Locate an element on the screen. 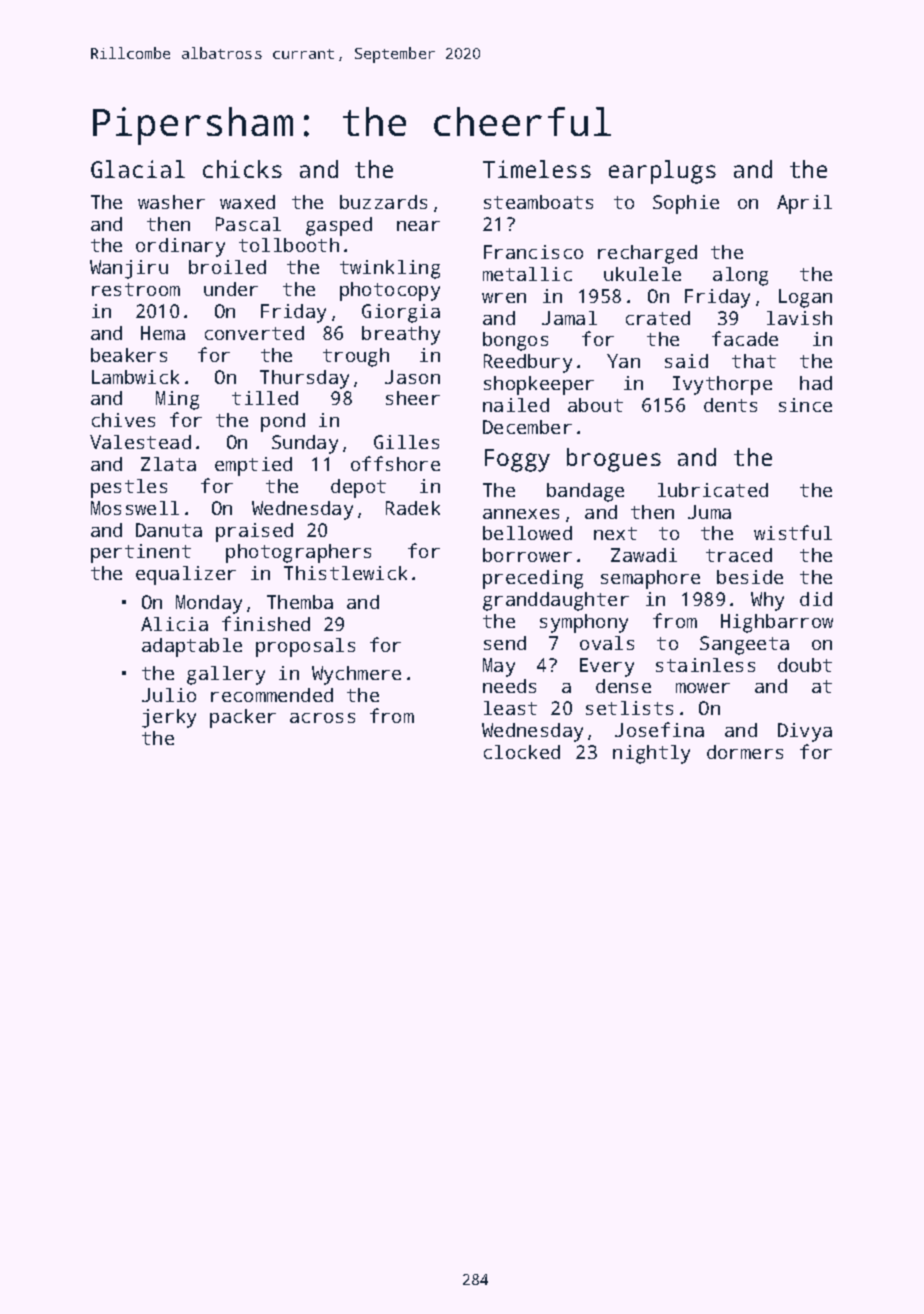 The height and width of the screenshot is (1314, 924). pestles is located at coordinates (129, 488).
